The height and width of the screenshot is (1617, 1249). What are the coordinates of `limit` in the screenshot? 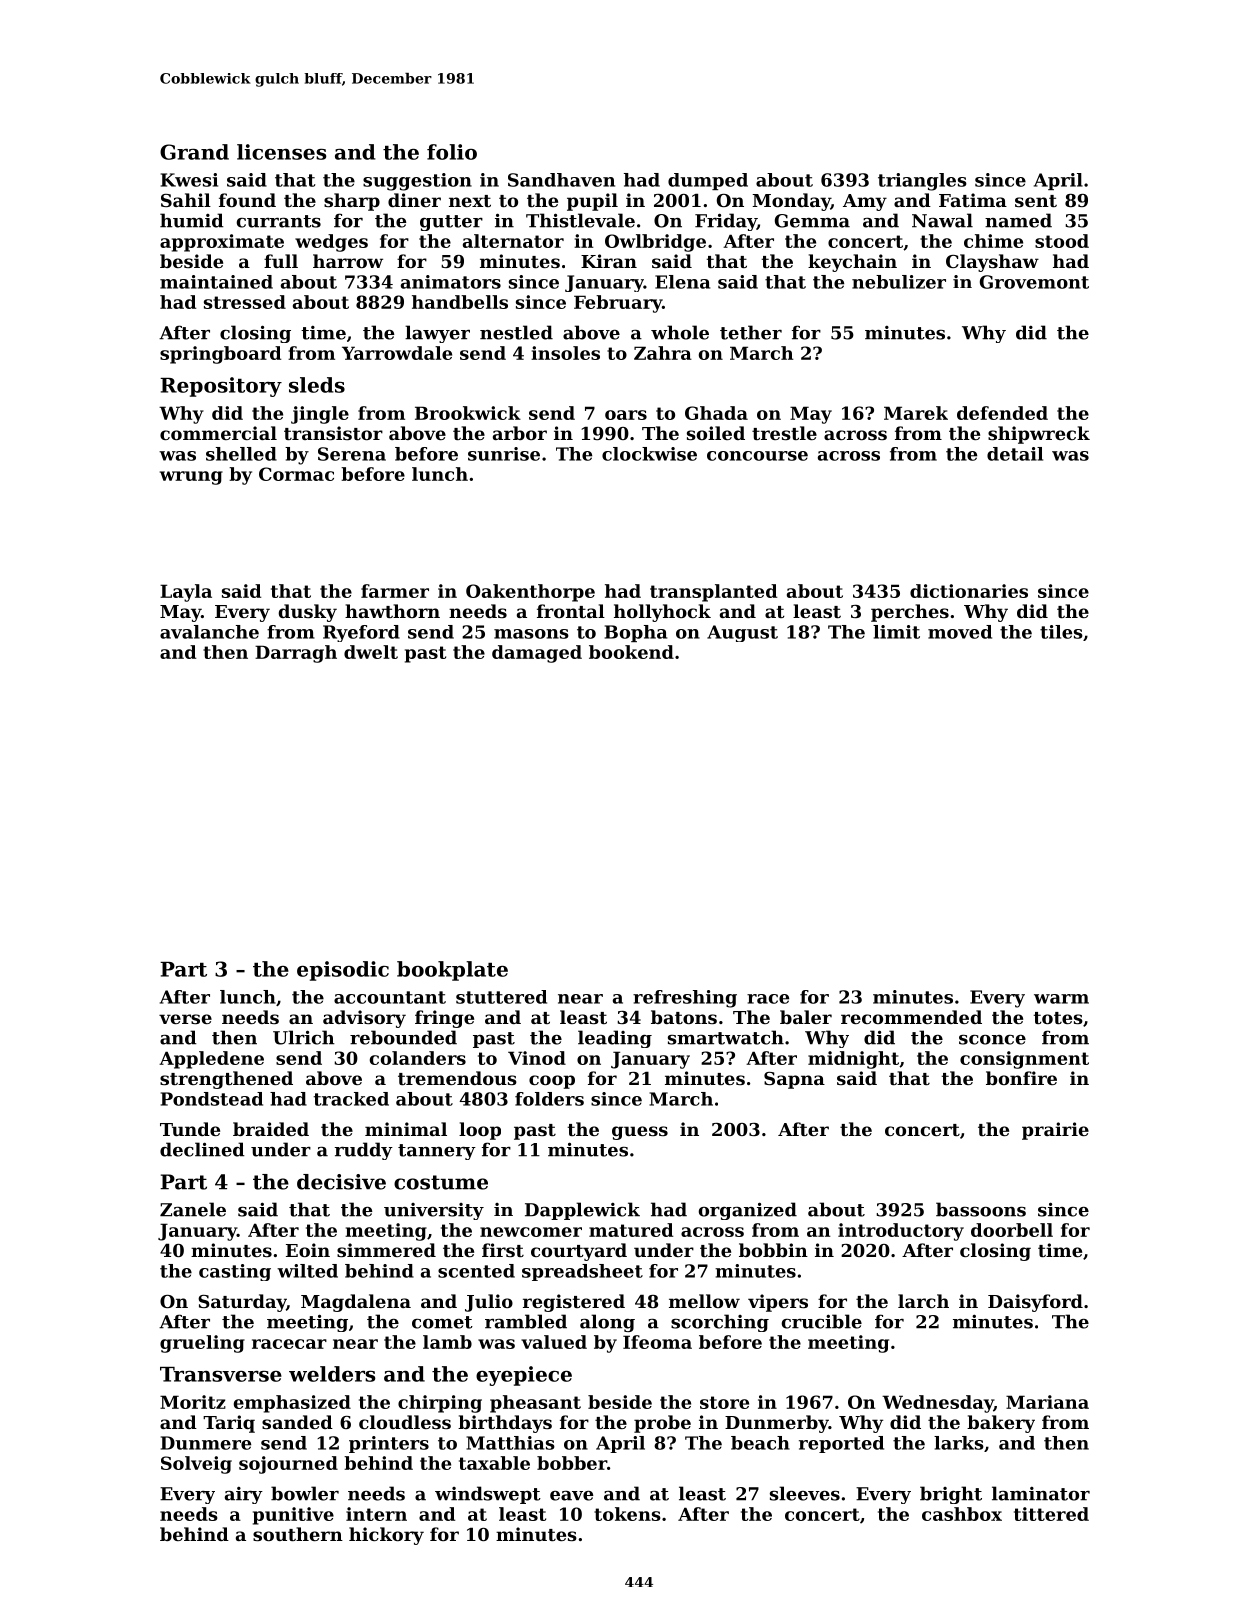 It's located at (896, 632).
